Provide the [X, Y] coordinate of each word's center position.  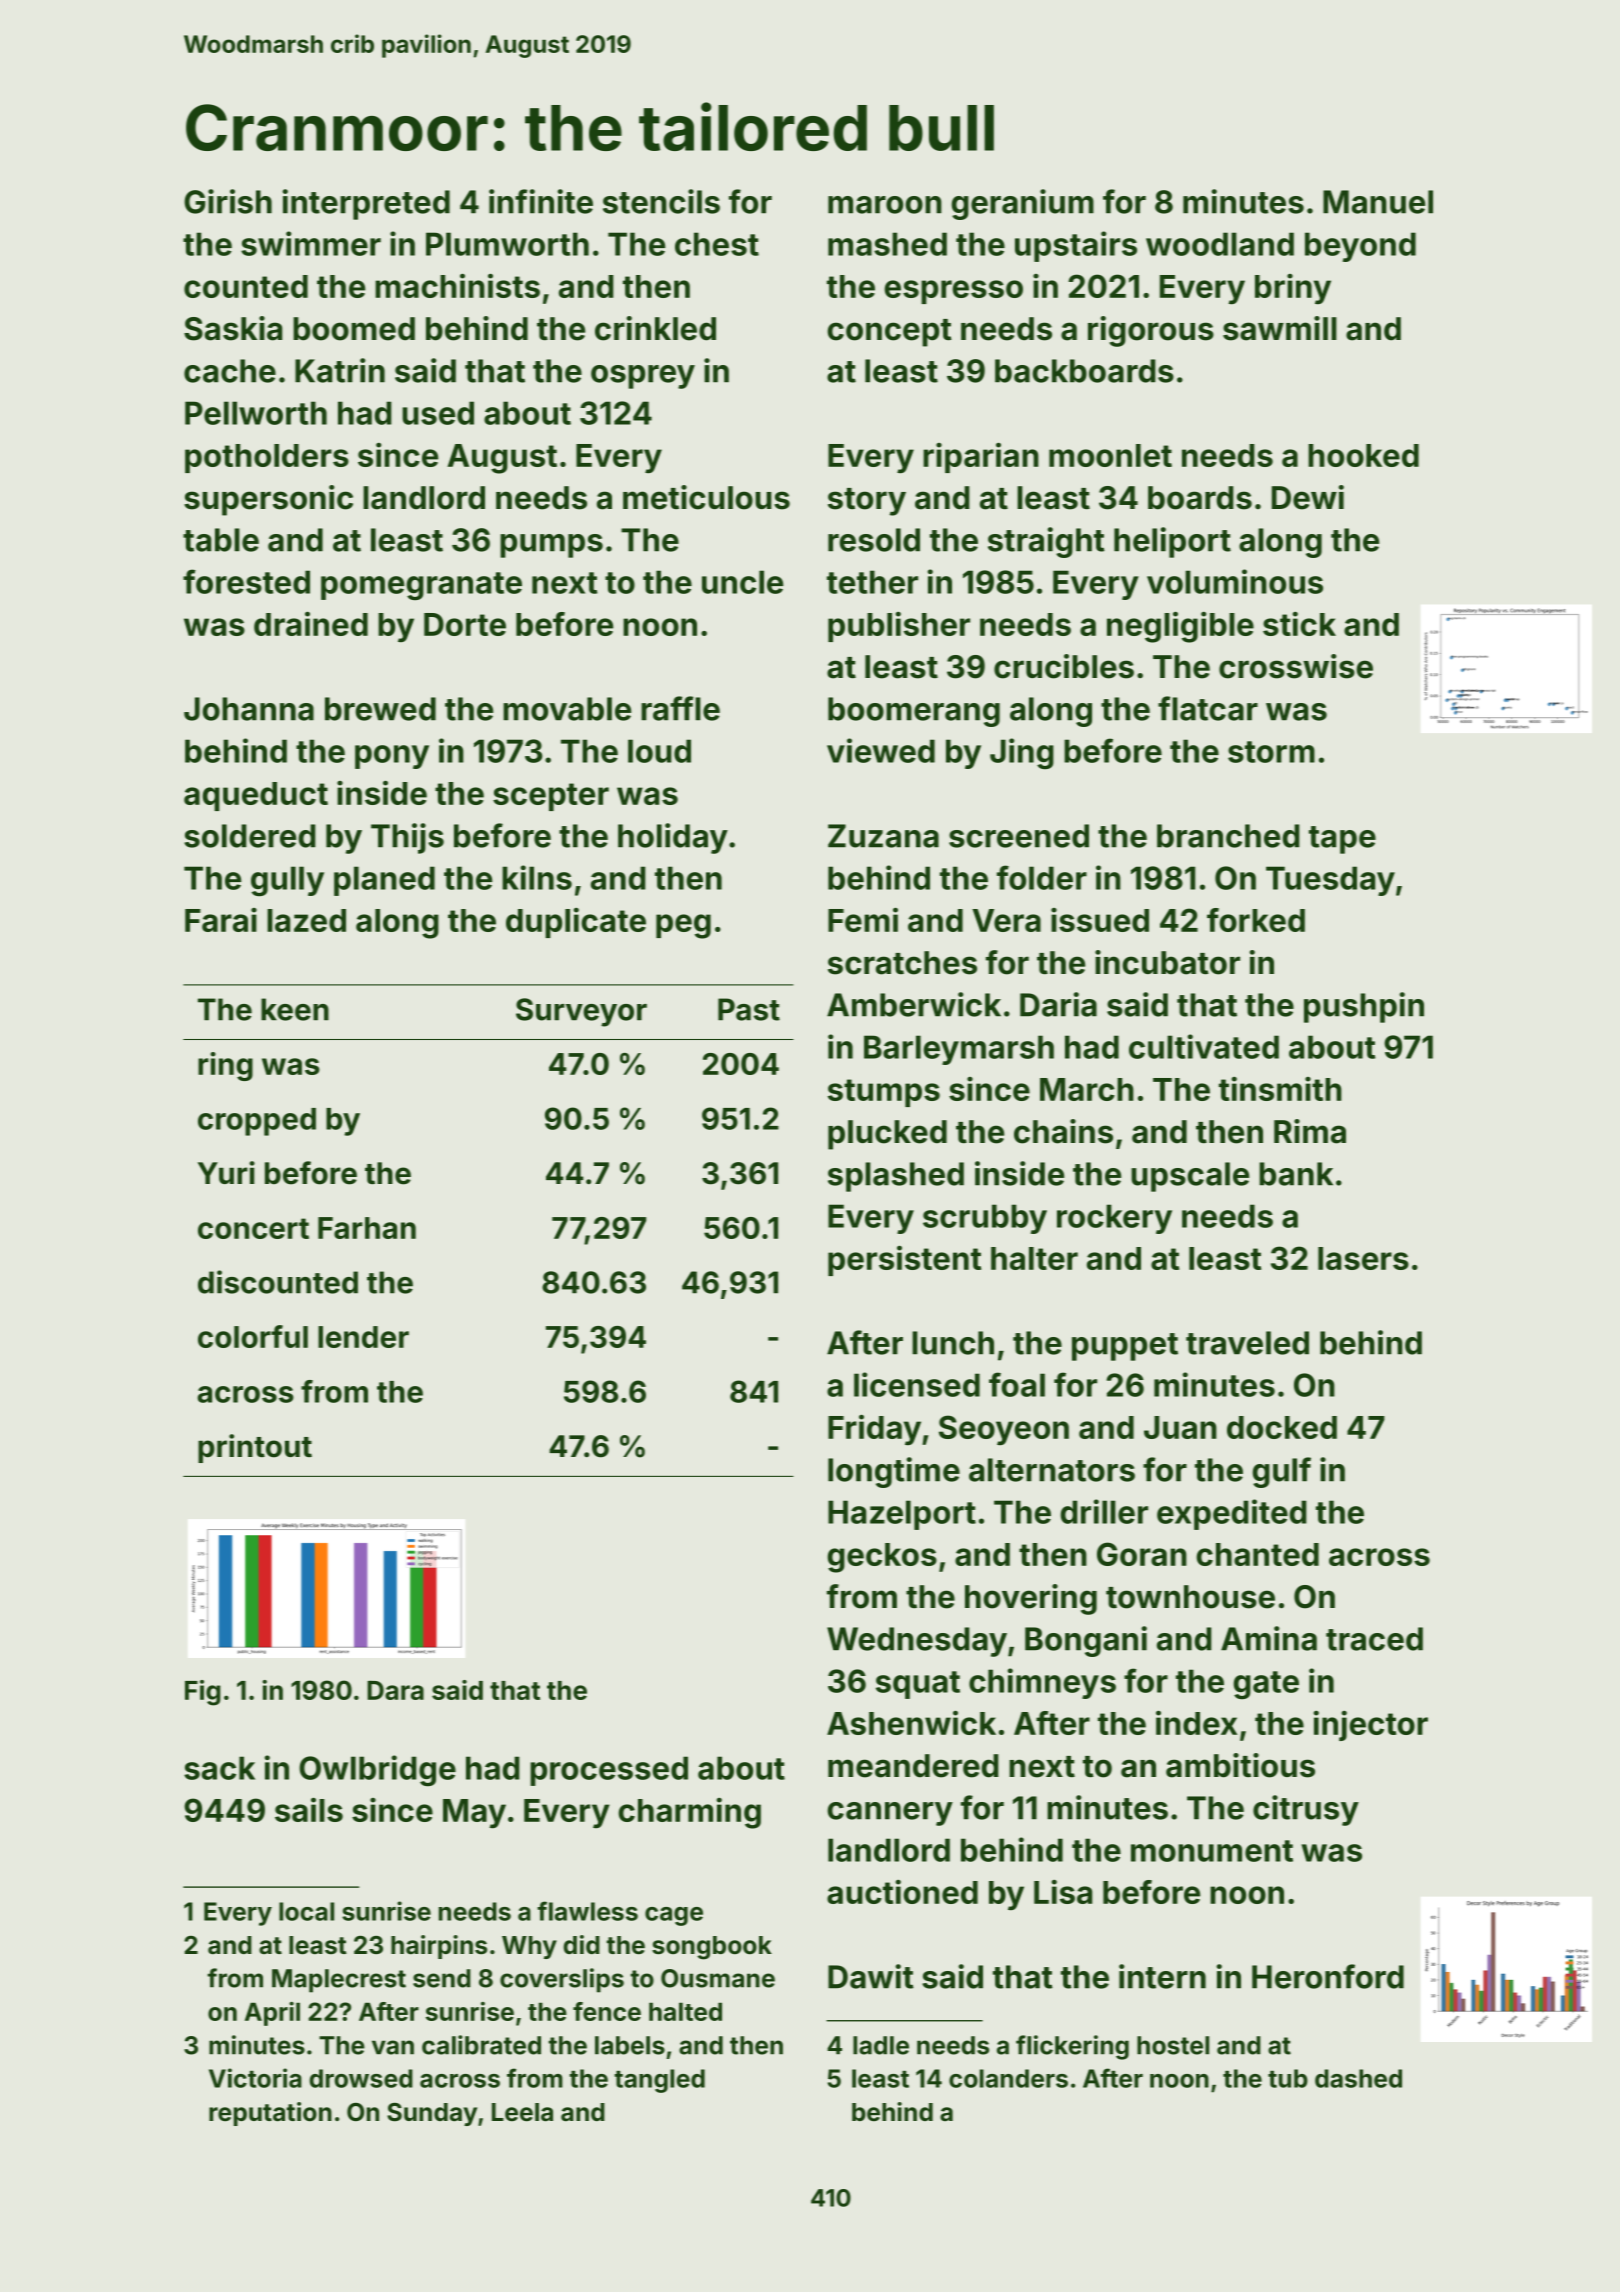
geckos [882, 1558]
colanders [1008, 2078]
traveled [1247, 1343]
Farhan [367, 1228]
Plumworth [507, 244]
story [867, 502]
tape [1342, 840]
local [306, 1911]
